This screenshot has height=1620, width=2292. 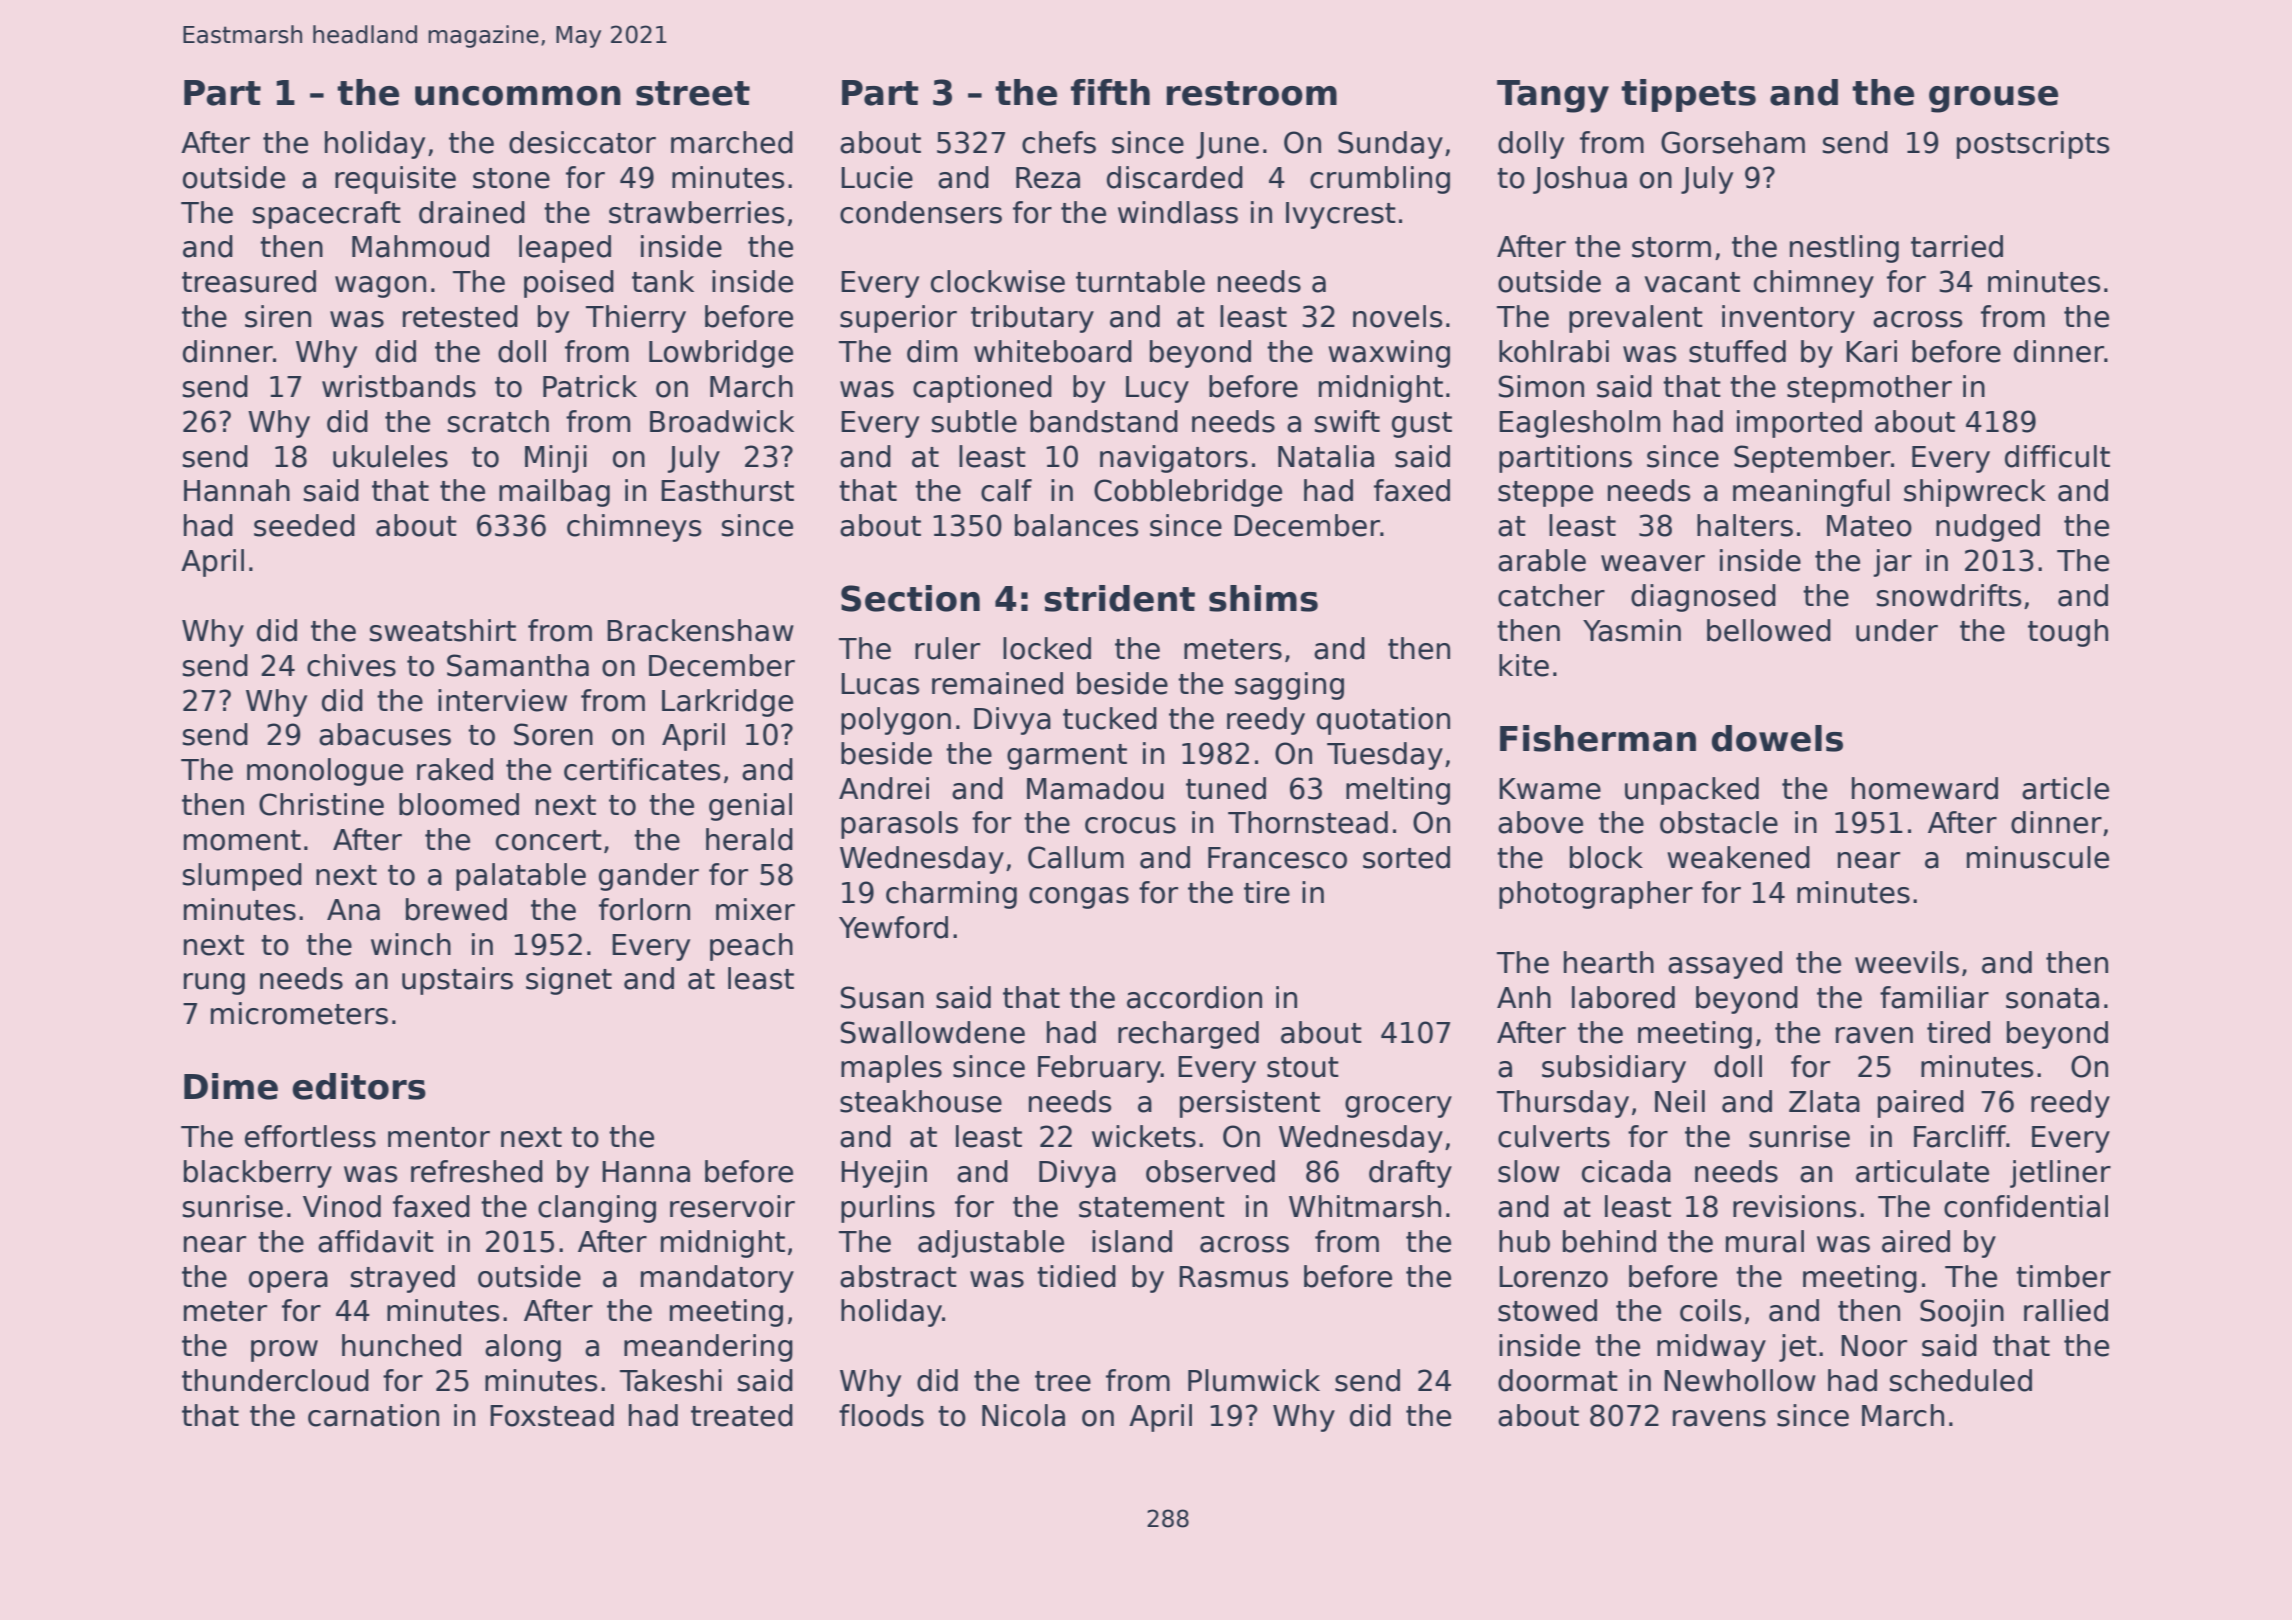 What do you see at coordinates (2065, 788) in the screenshot?
I see `article` at bounding box center [2065, 788].
